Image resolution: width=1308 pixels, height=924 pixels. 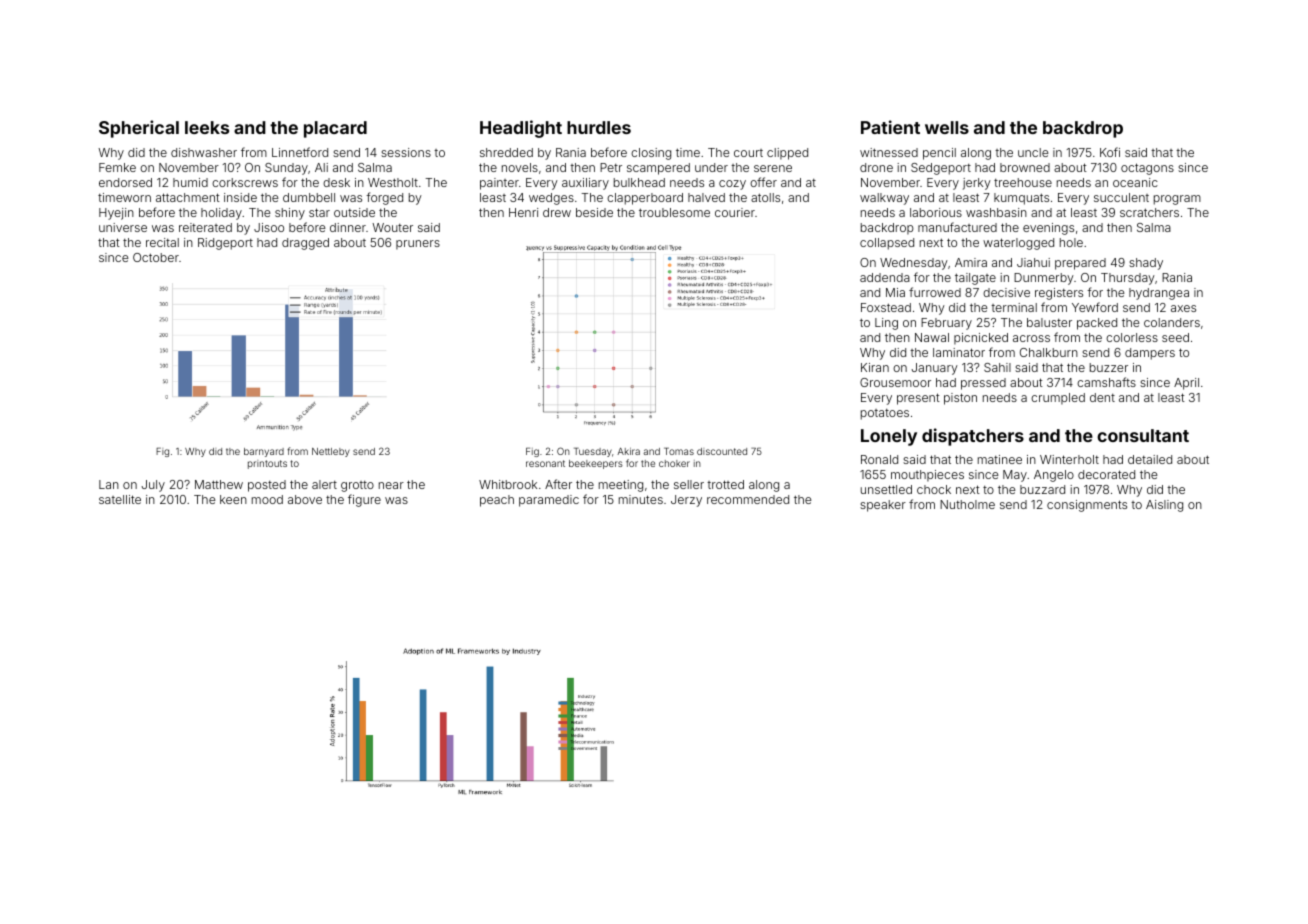 What do you see at coordinates (324, 484) in the screenshot?
I see `alert` at bounding box center [324, 484].
